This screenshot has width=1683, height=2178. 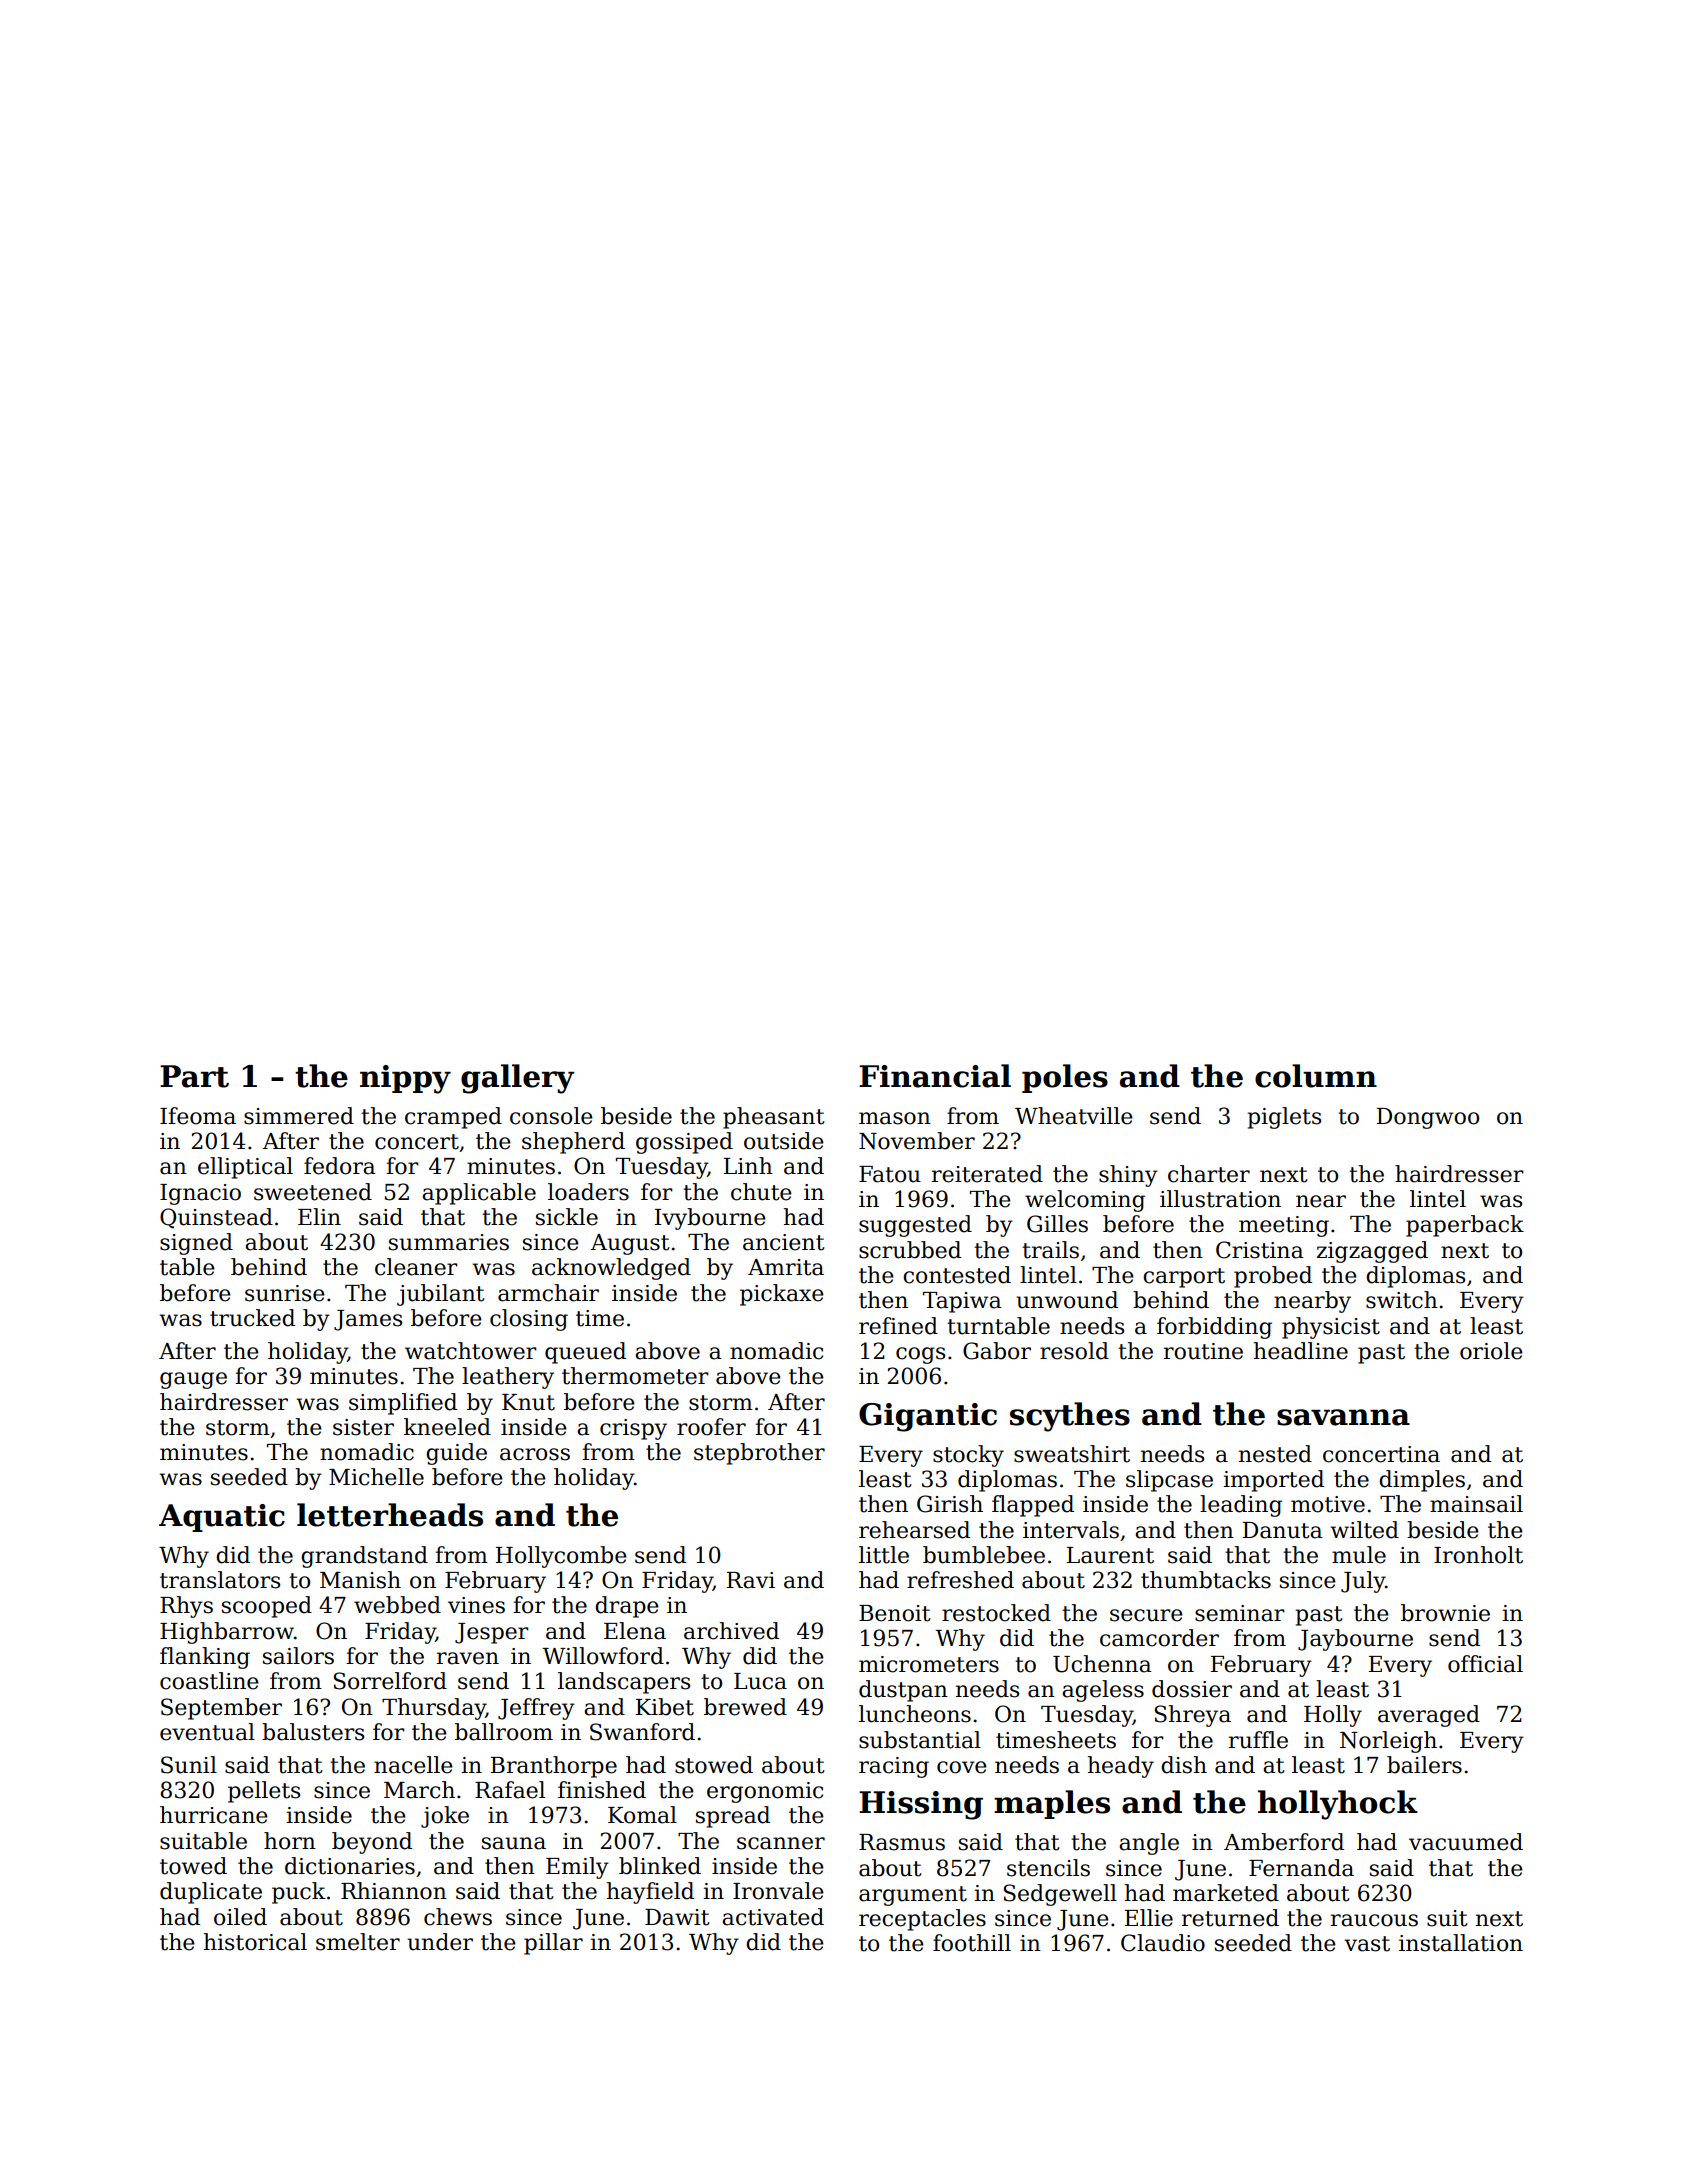 What do you see at coordinates (518, 1079) in the screenshot?
I see `gallery` at bounding box center [518, 1079].
